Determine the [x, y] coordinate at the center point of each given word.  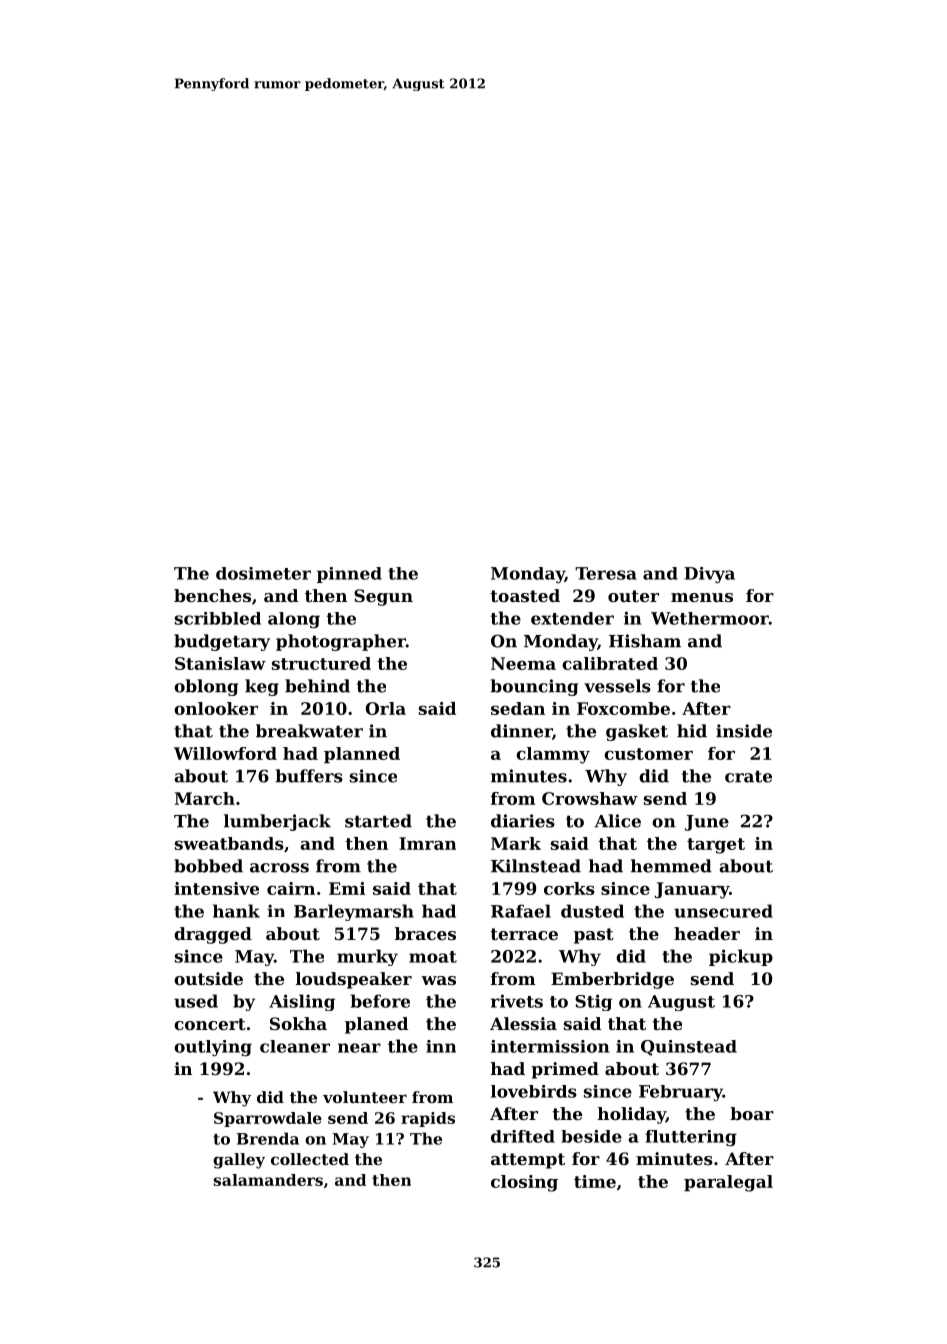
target [716, 846]
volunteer [365, 1097]
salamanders [268, 1180]
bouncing [534, 687]
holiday [632, 1115]
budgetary [222, 642]
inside [744, 731]
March [205, 798]
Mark [516, 843]
